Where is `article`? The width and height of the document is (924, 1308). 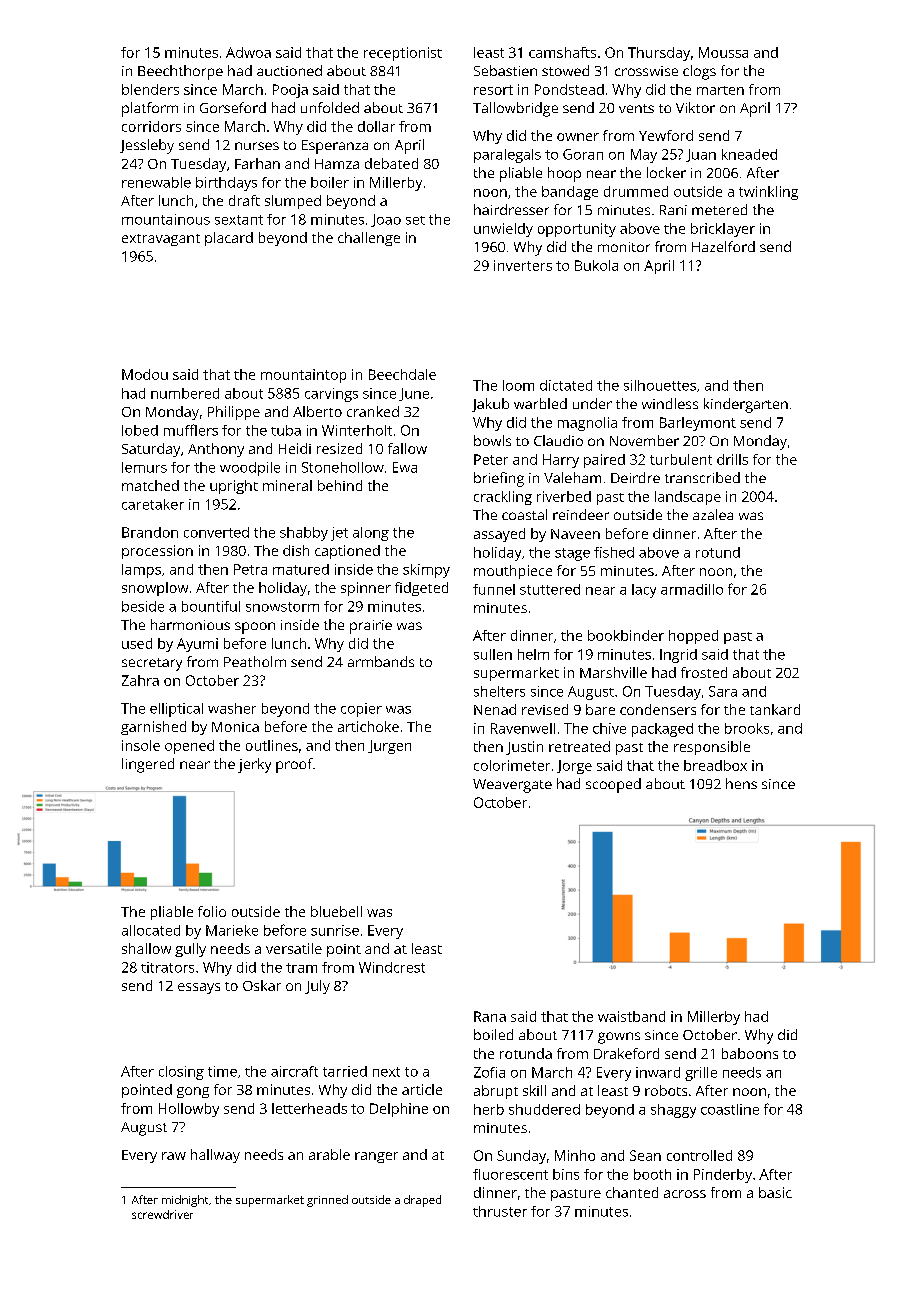
article is located at coordinates (422, 1089).
